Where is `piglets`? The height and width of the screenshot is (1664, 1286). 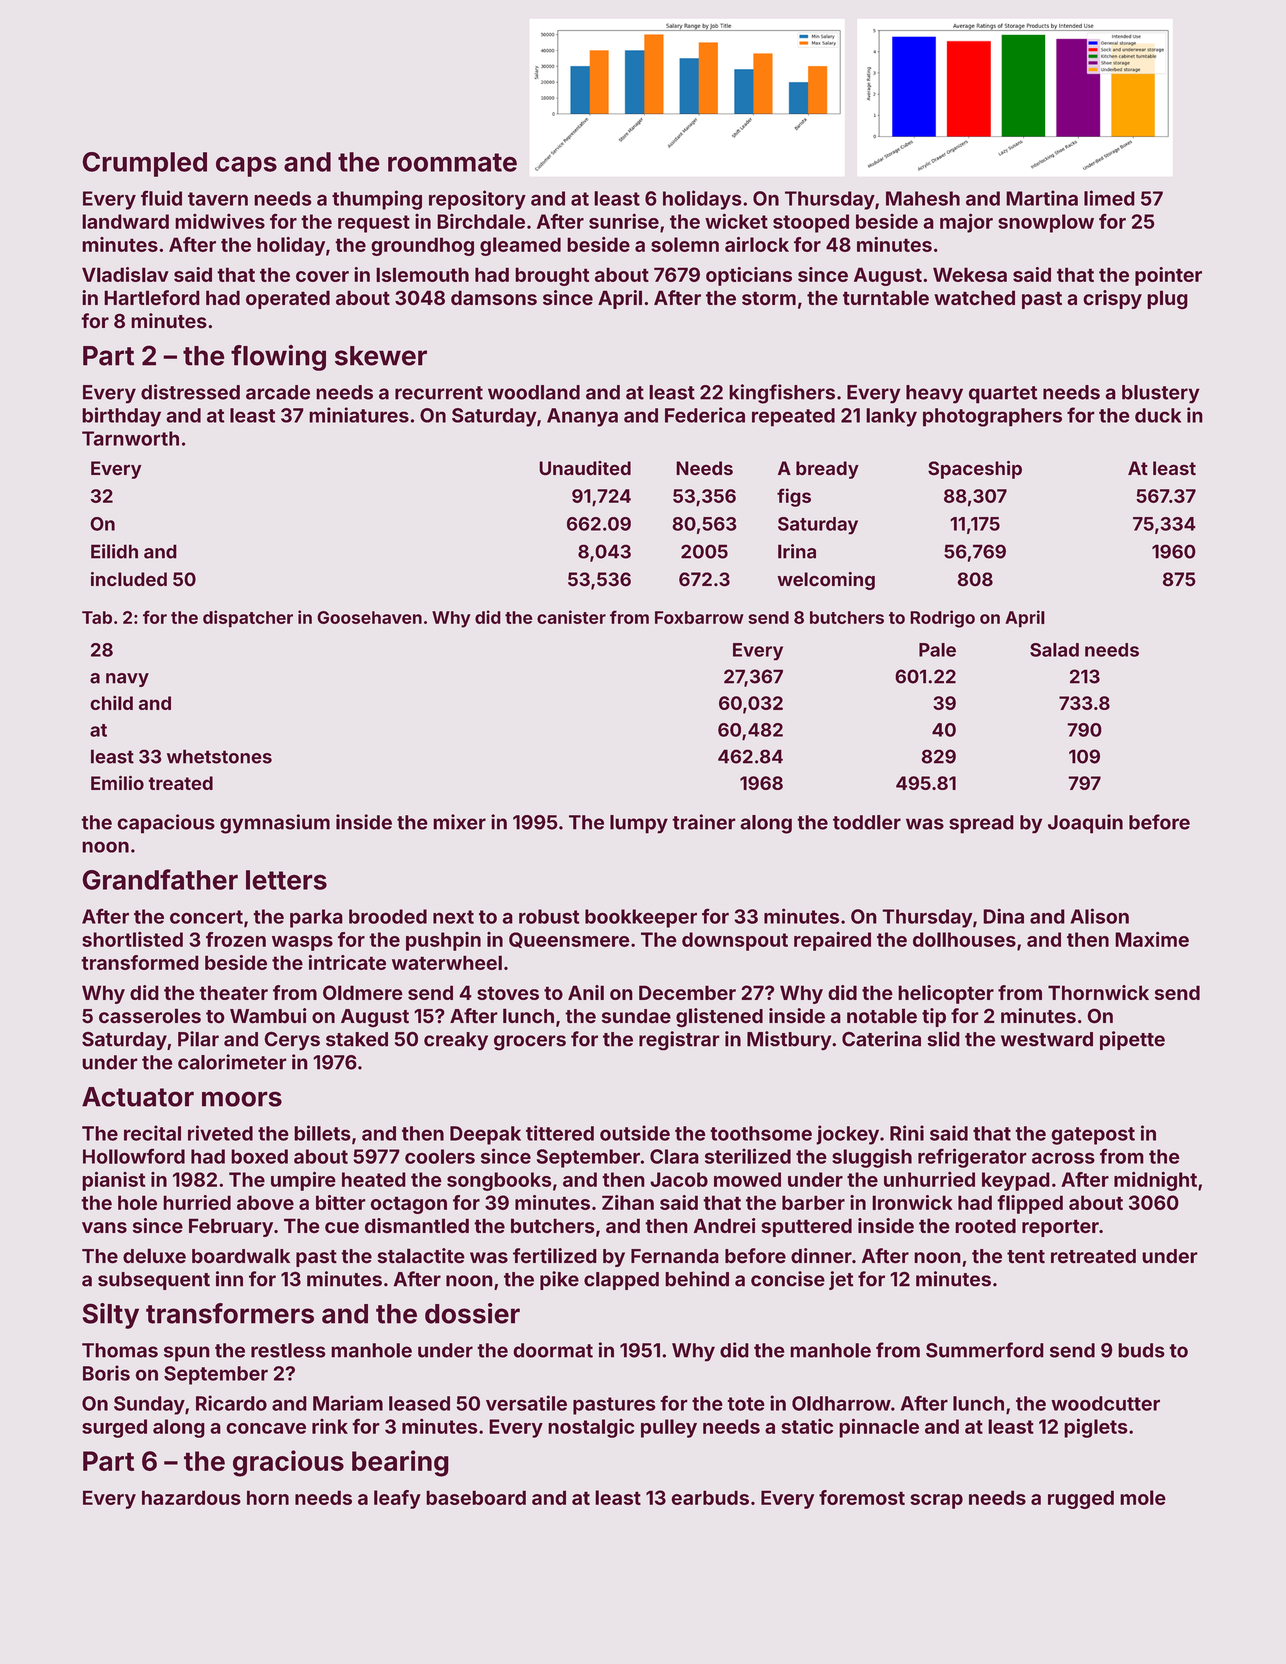
piglets is located at coordinates (1096, 1428).
